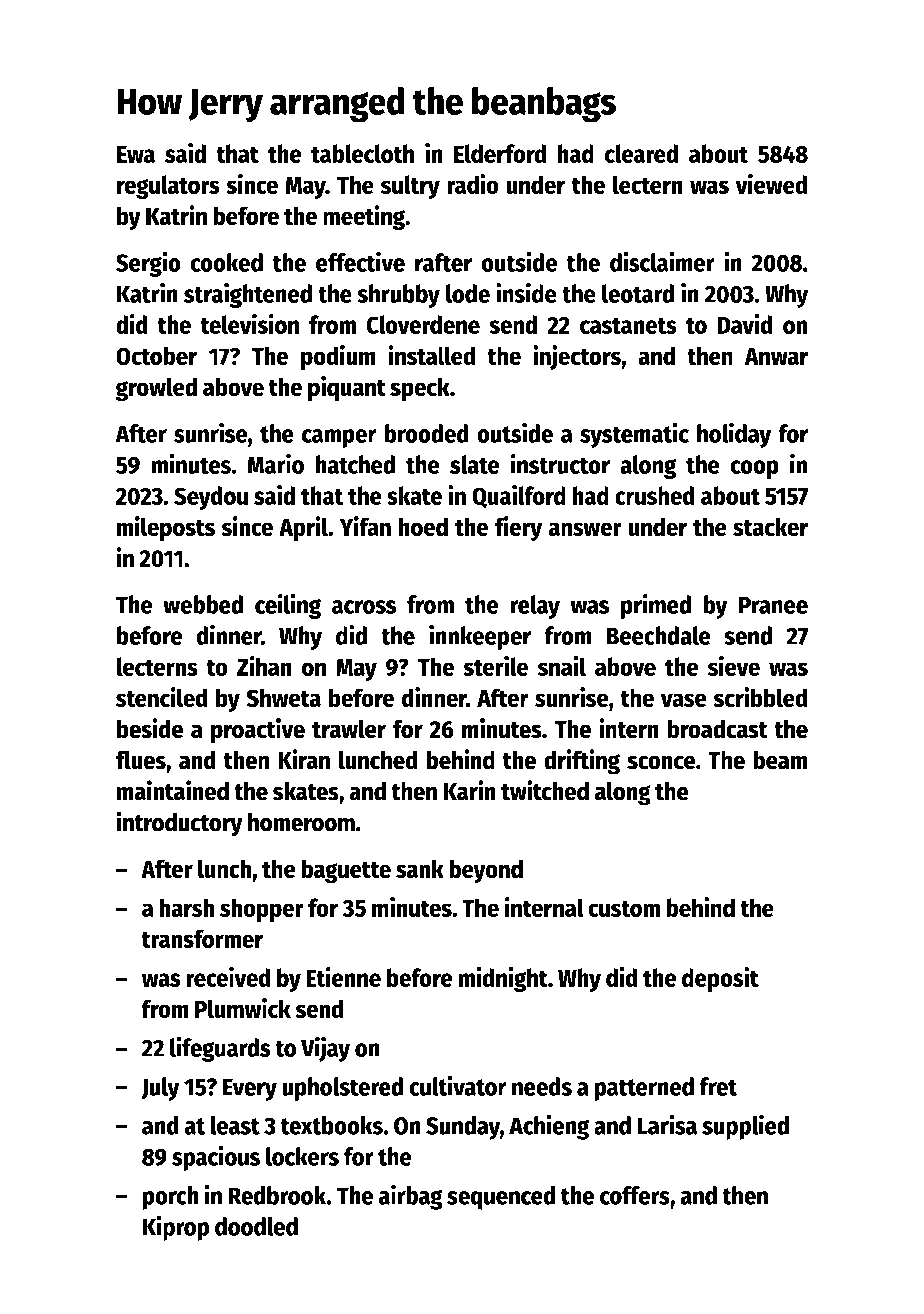 This screenshot has height=1314, width=924. Describe the element at coordinates (258, 730) in the screenshot. I see `proactive` at that location.
